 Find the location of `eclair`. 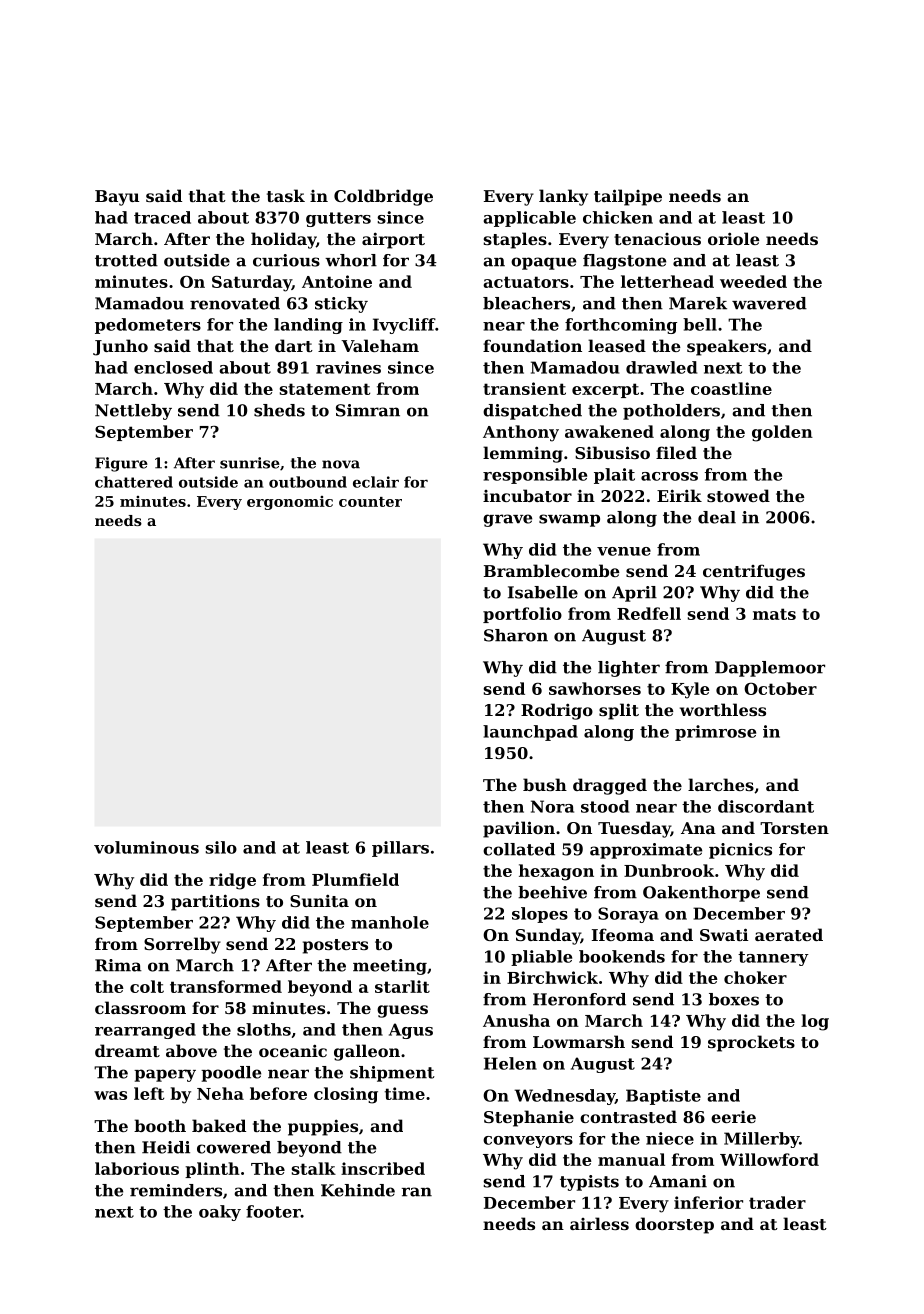

eclair is located at coordinates (376, 482).
